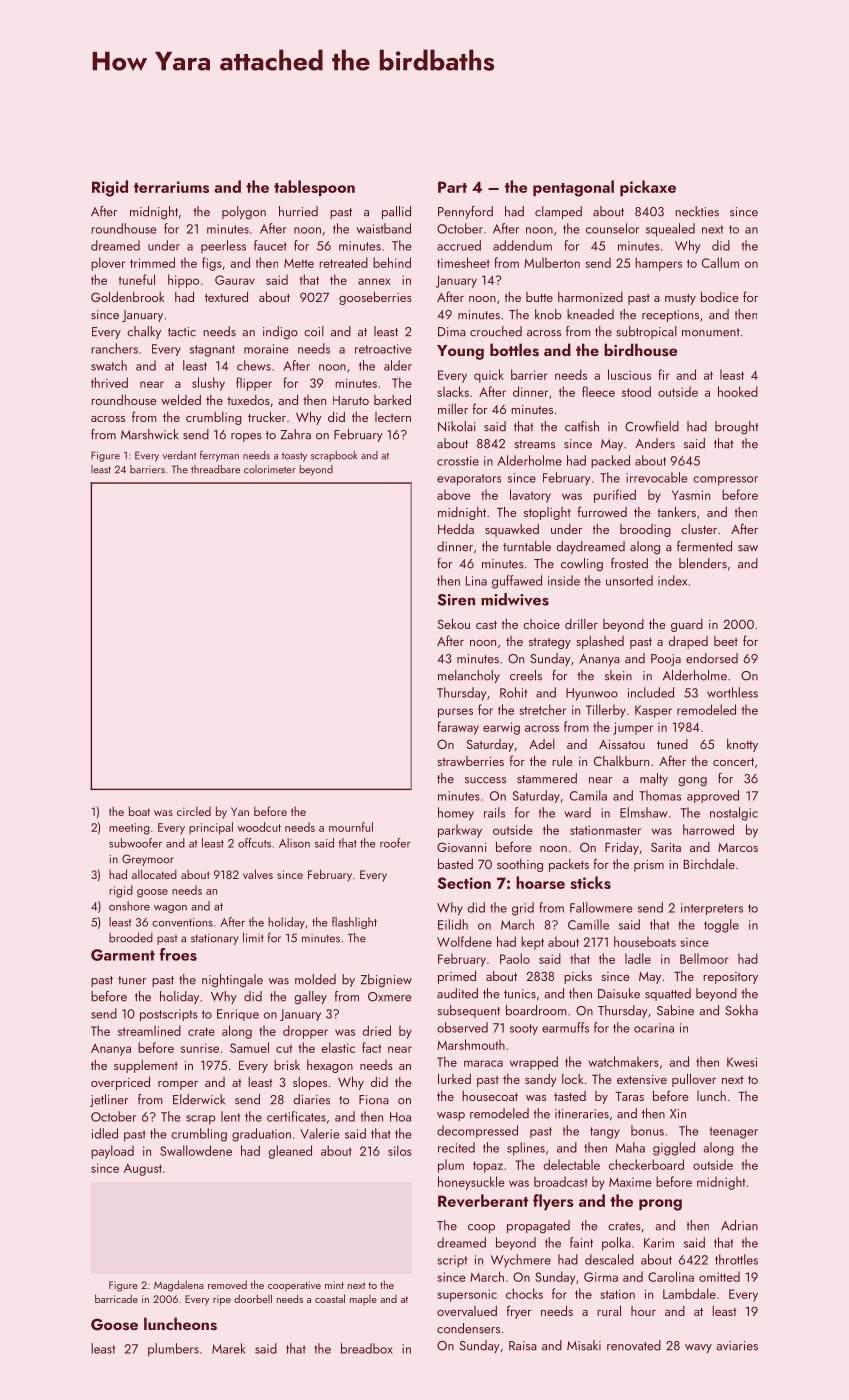  Describe the element at coordinates (314, 188) in the screenshot. I see `tablespoon` at that location.
